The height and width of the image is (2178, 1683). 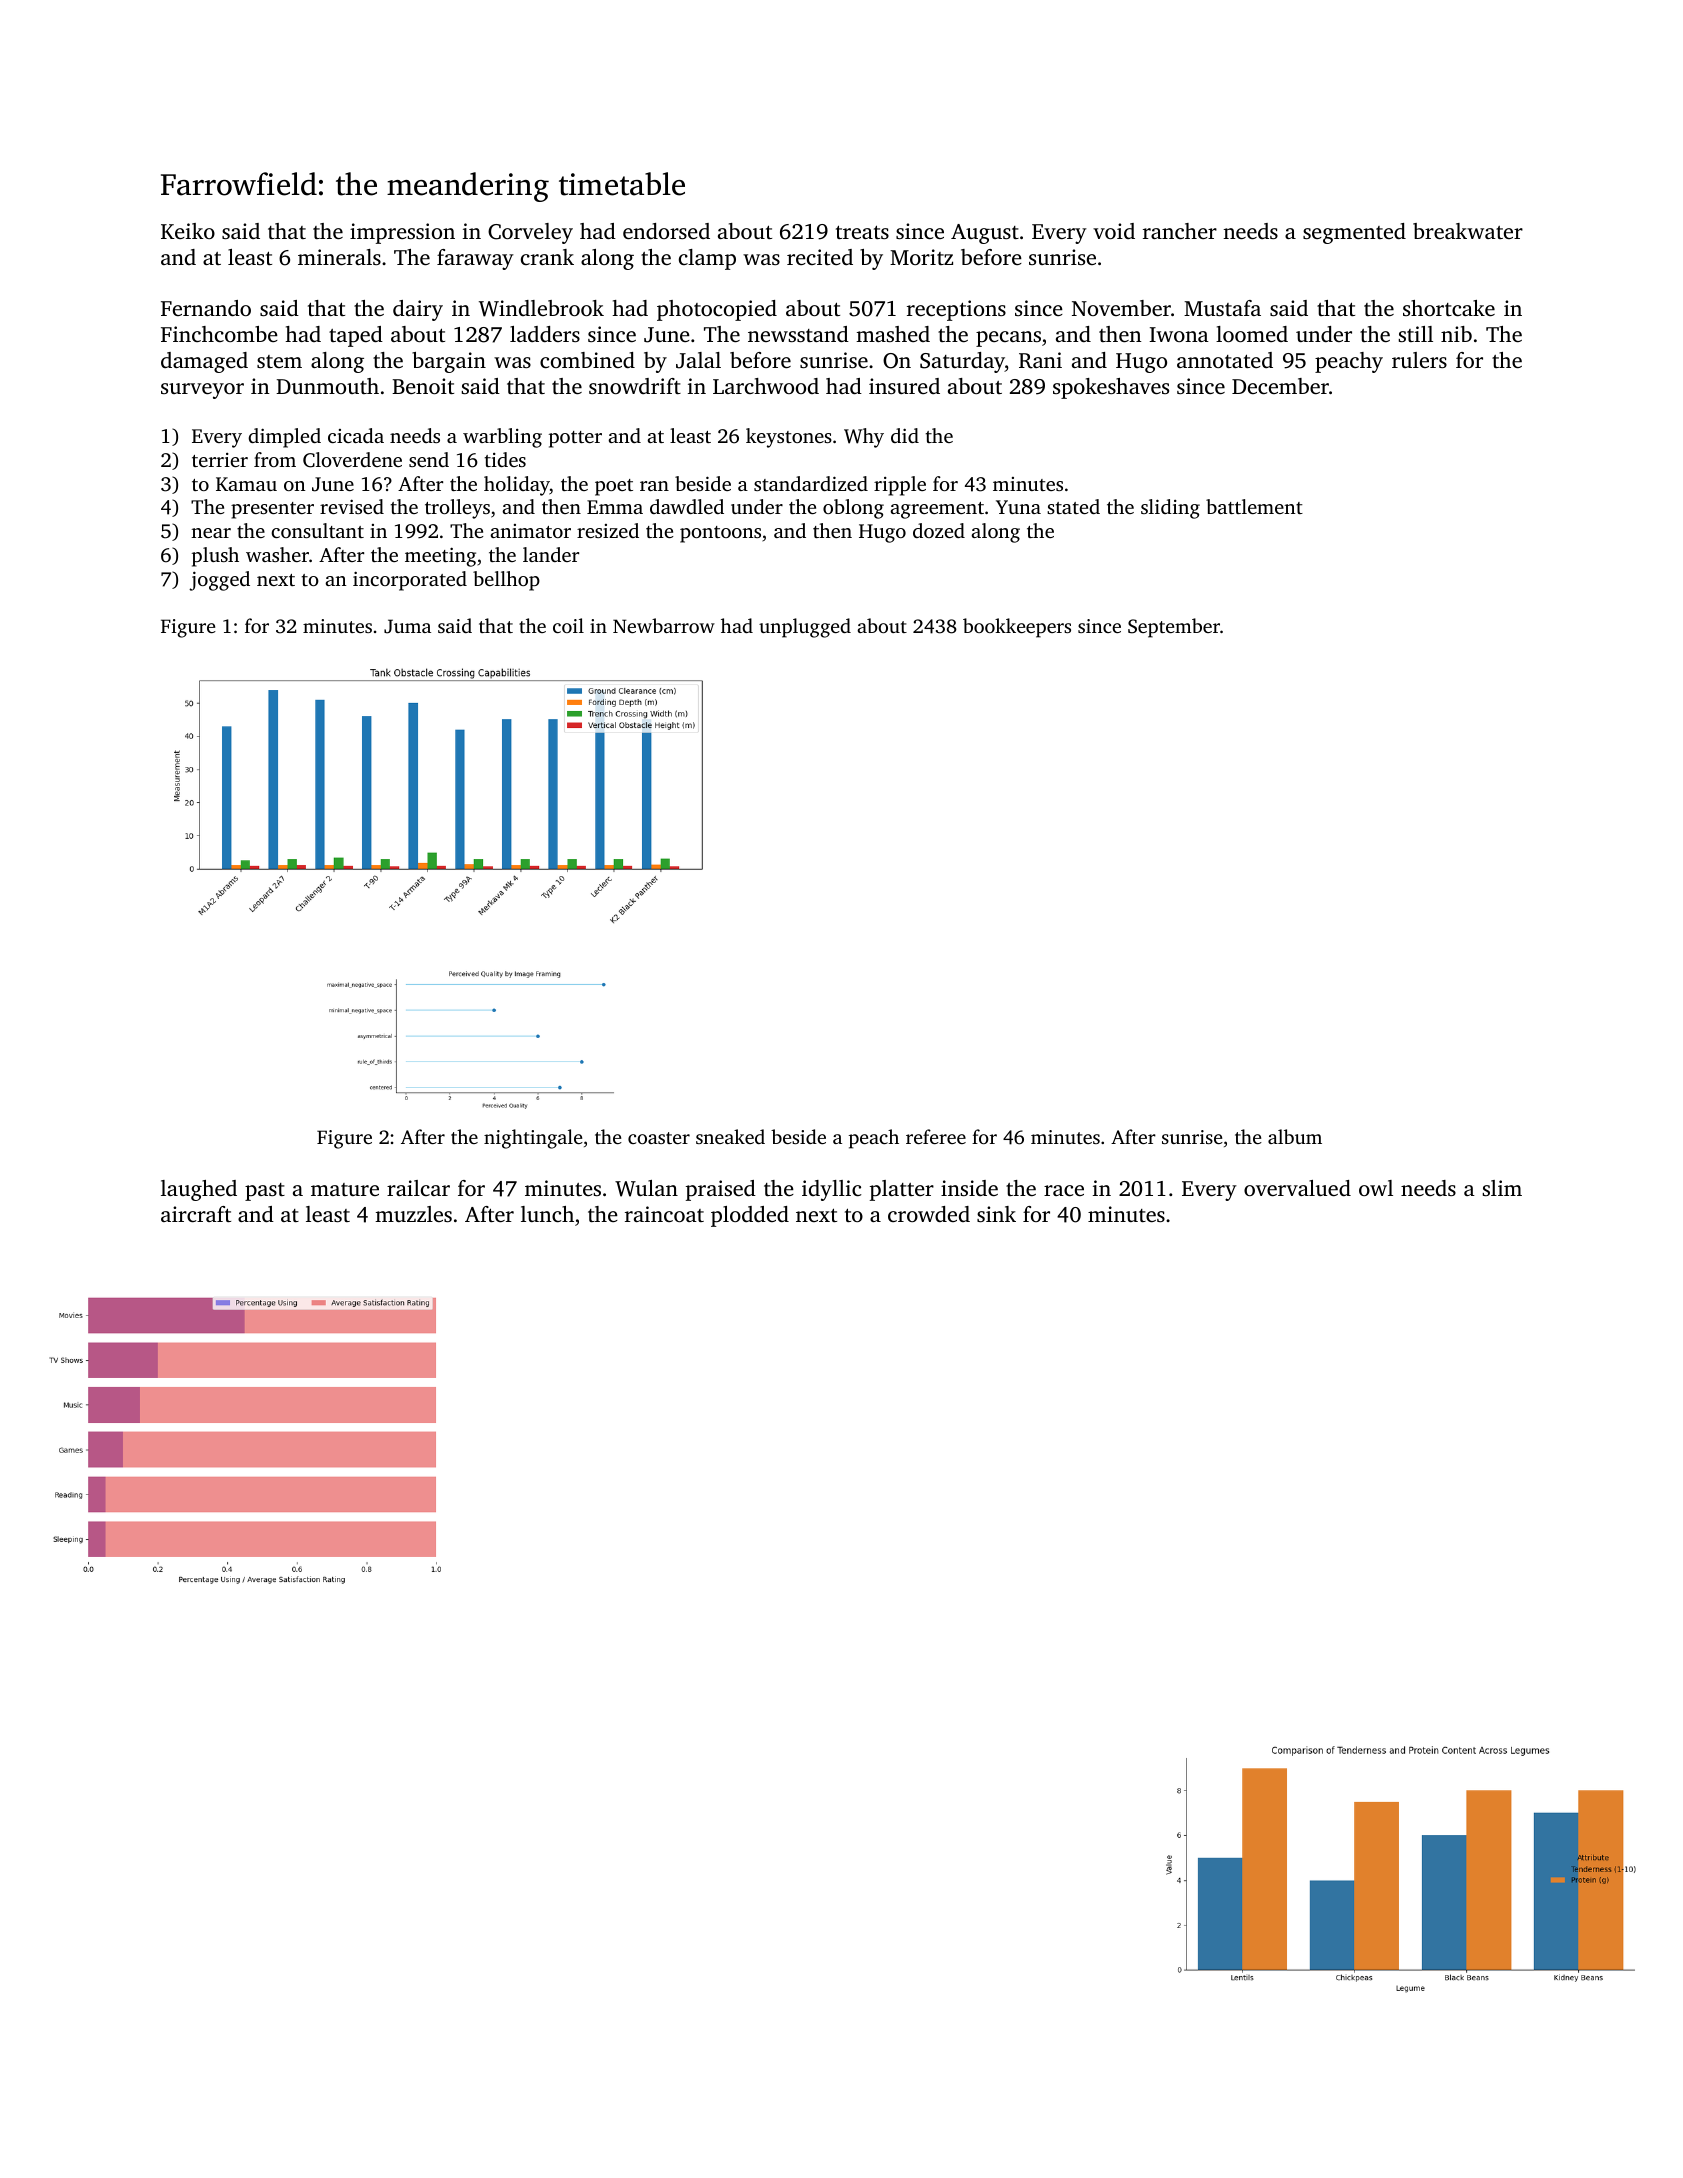 What do you see at coordinates (547, 1214) in the image?
I see `lunch` at bounding box center [547, 1214].
